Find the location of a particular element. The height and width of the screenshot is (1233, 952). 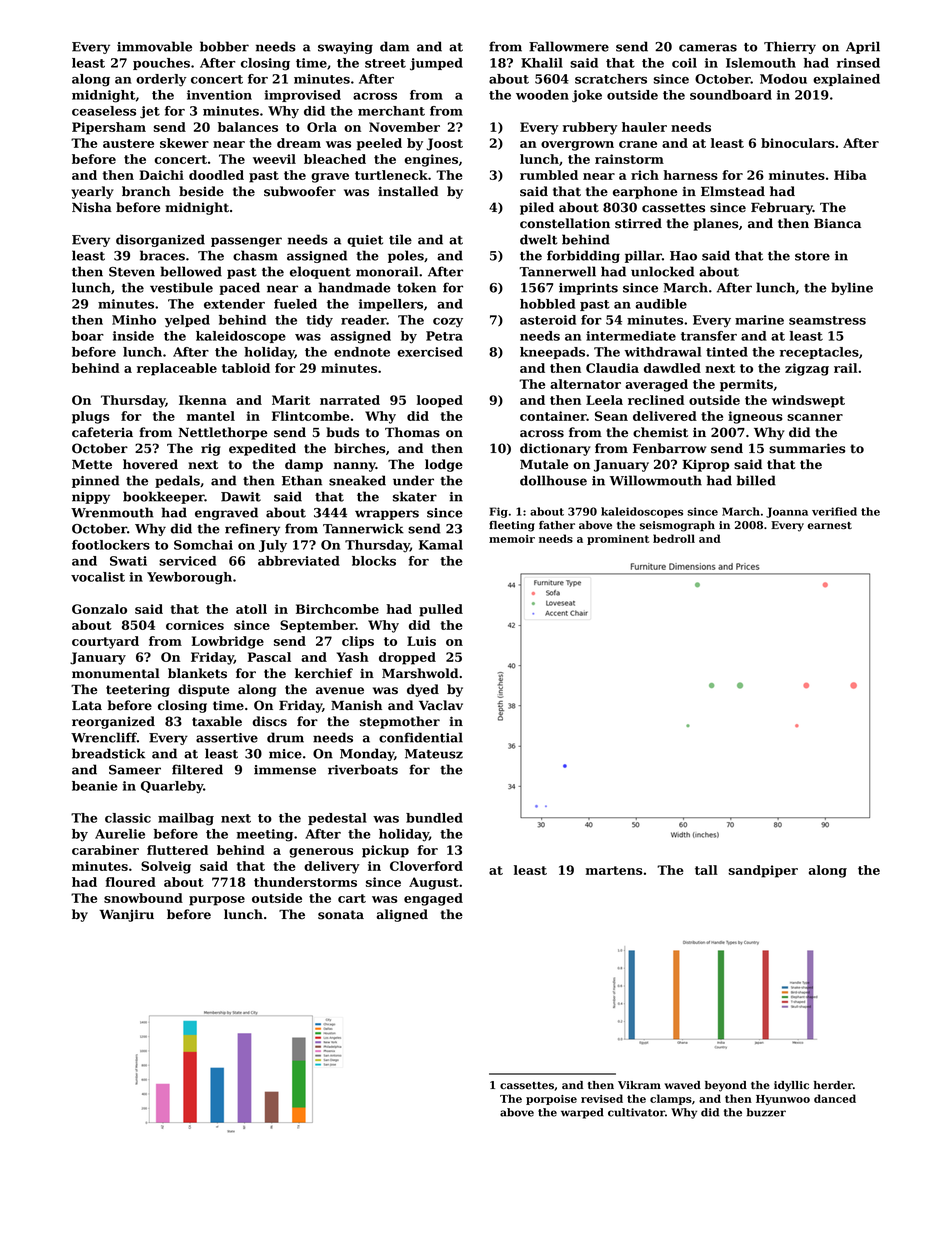

aligned is located at coordinates (402, 915).
